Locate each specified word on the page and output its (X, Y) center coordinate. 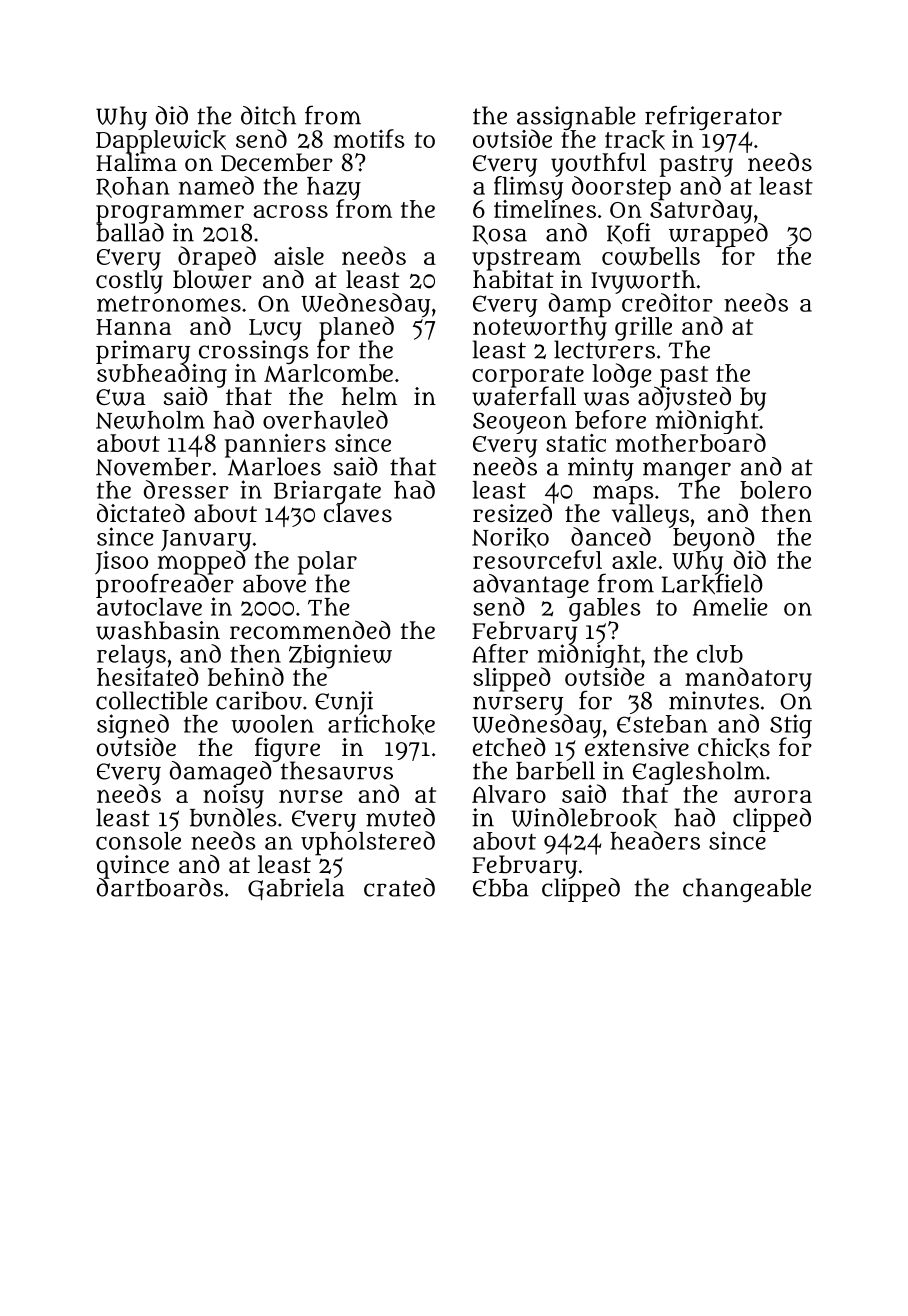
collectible (152, 700)
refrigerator (713, 117)
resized (512, 513)
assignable (576, 118)
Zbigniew (340, 656)
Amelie (730, 606)
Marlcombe (328, 373)
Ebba (501, 888)
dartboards (160, 887)
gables (605, 609)
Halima (136, 162)
